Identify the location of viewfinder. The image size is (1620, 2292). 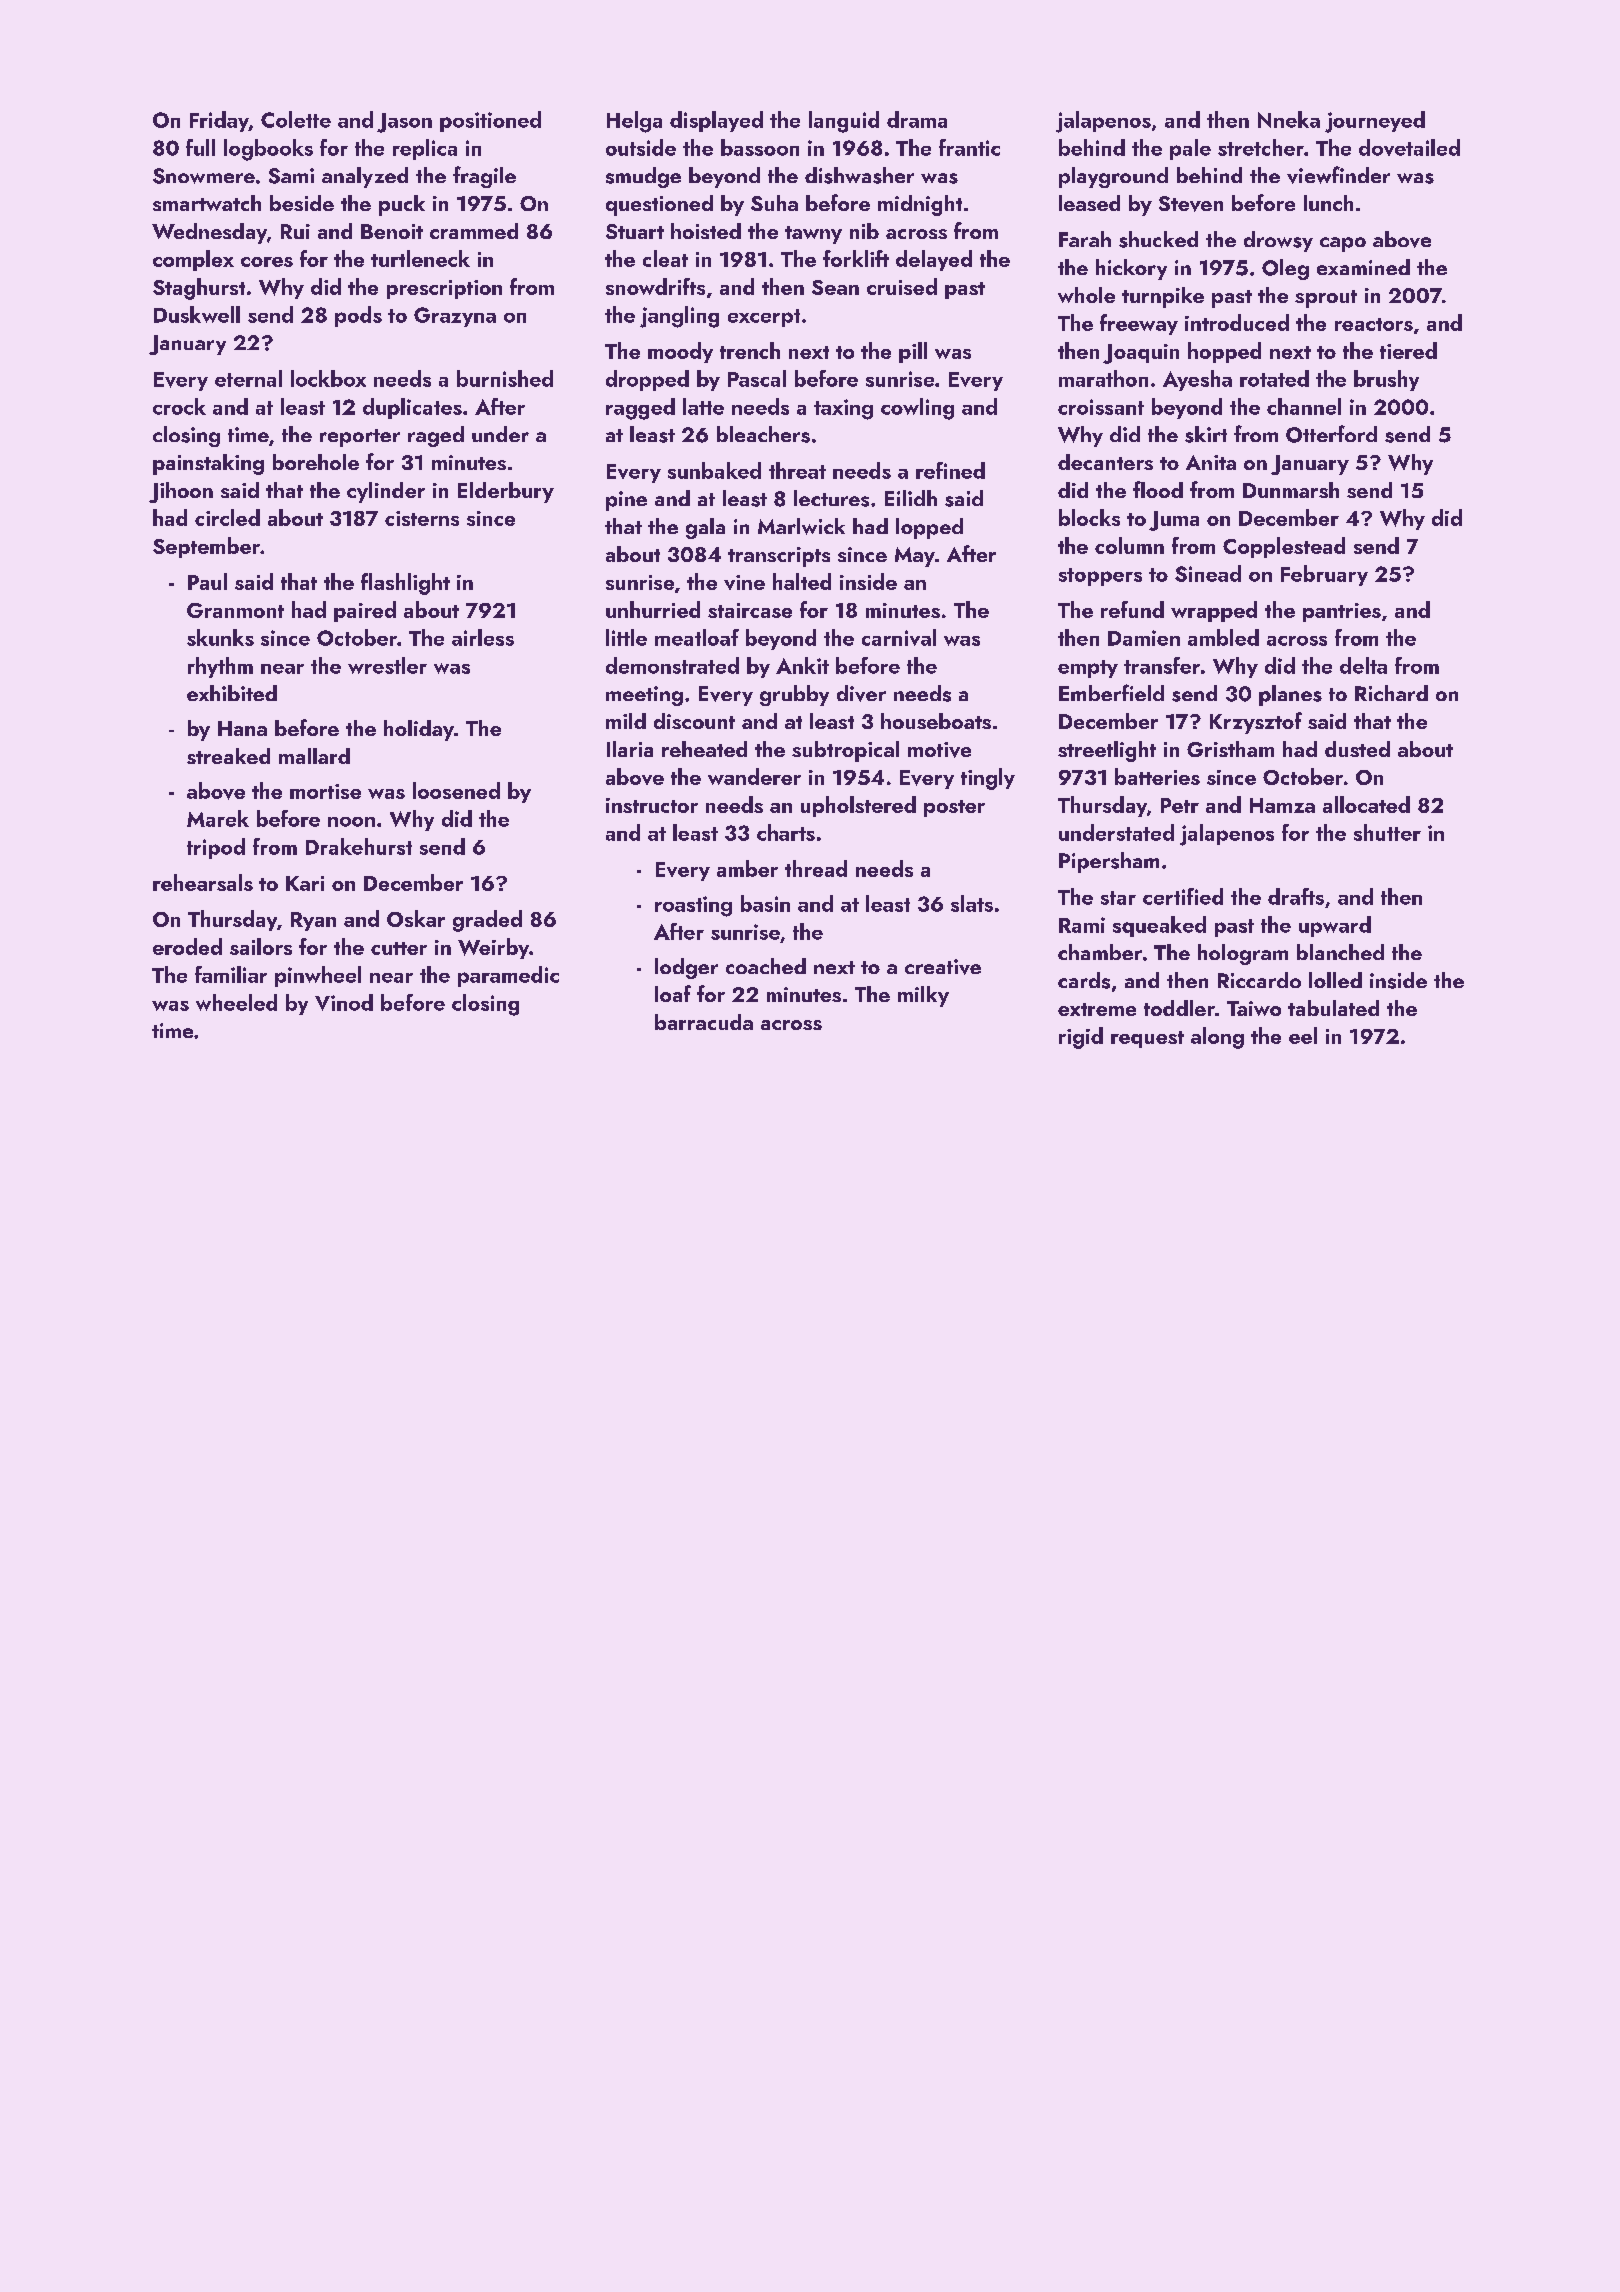
(1338, 175).
